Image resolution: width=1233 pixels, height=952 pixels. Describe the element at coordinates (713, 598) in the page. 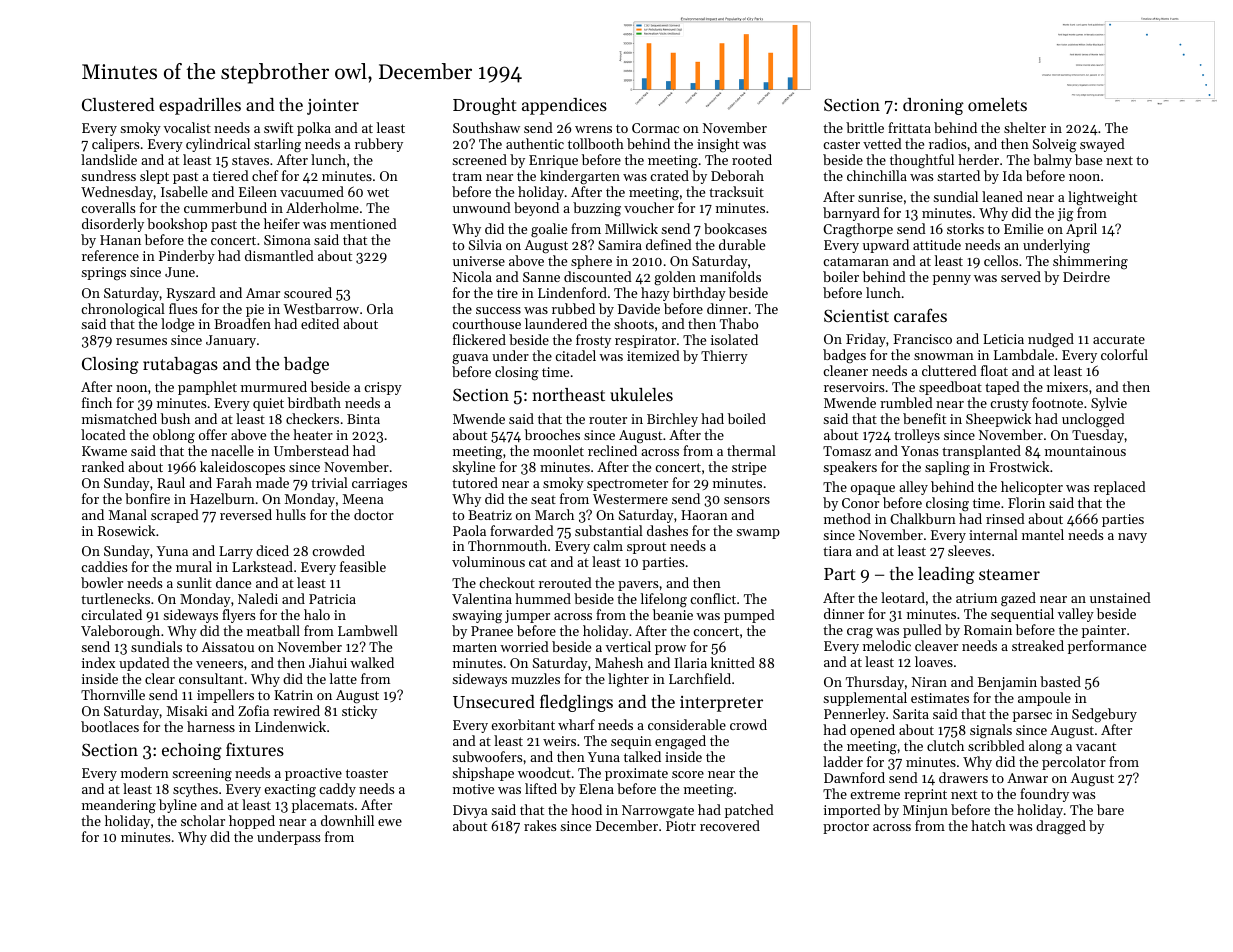

I see `conflict` at that location.
